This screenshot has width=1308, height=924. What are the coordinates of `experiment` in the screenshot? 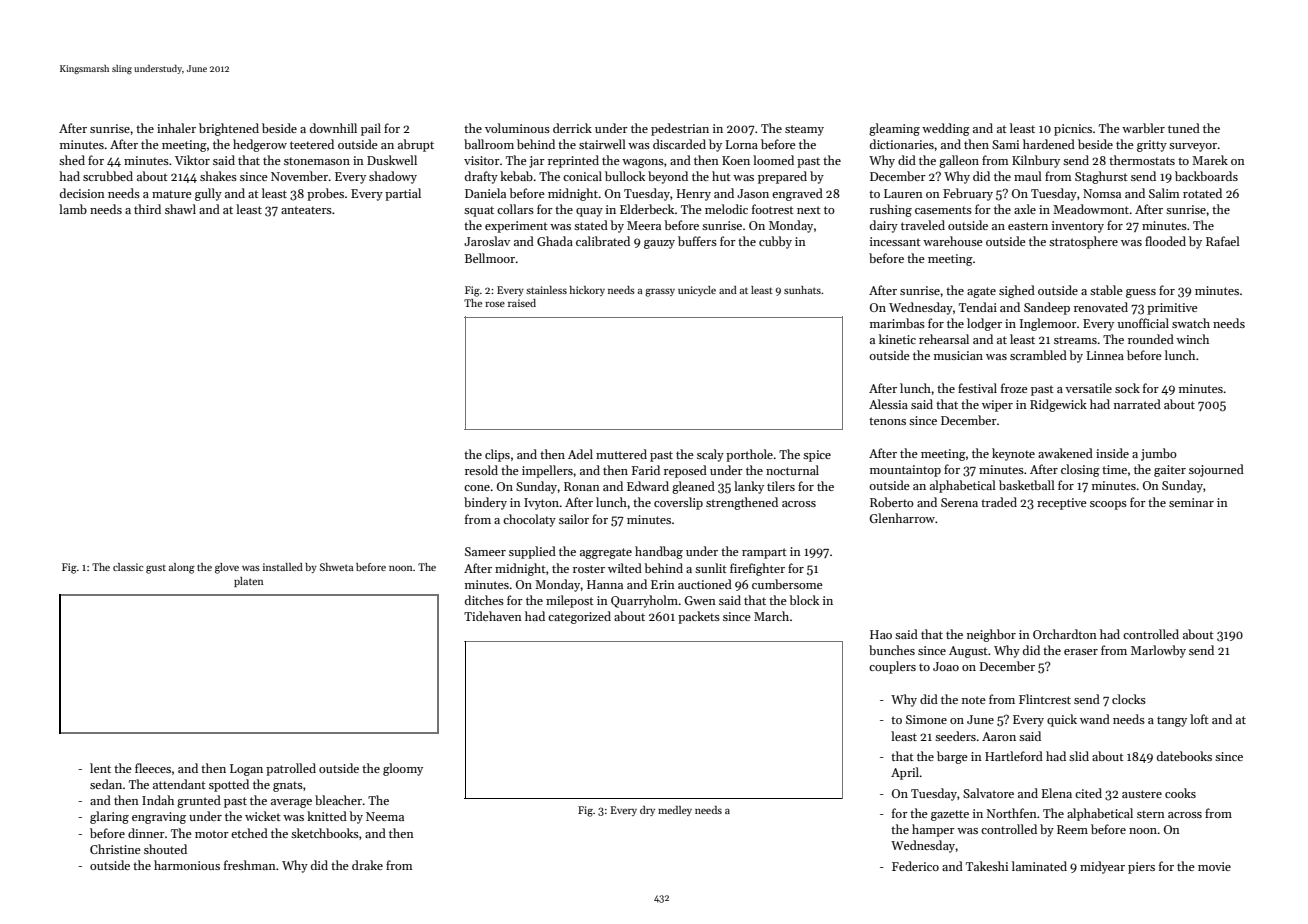 It's located at (516, 227).
